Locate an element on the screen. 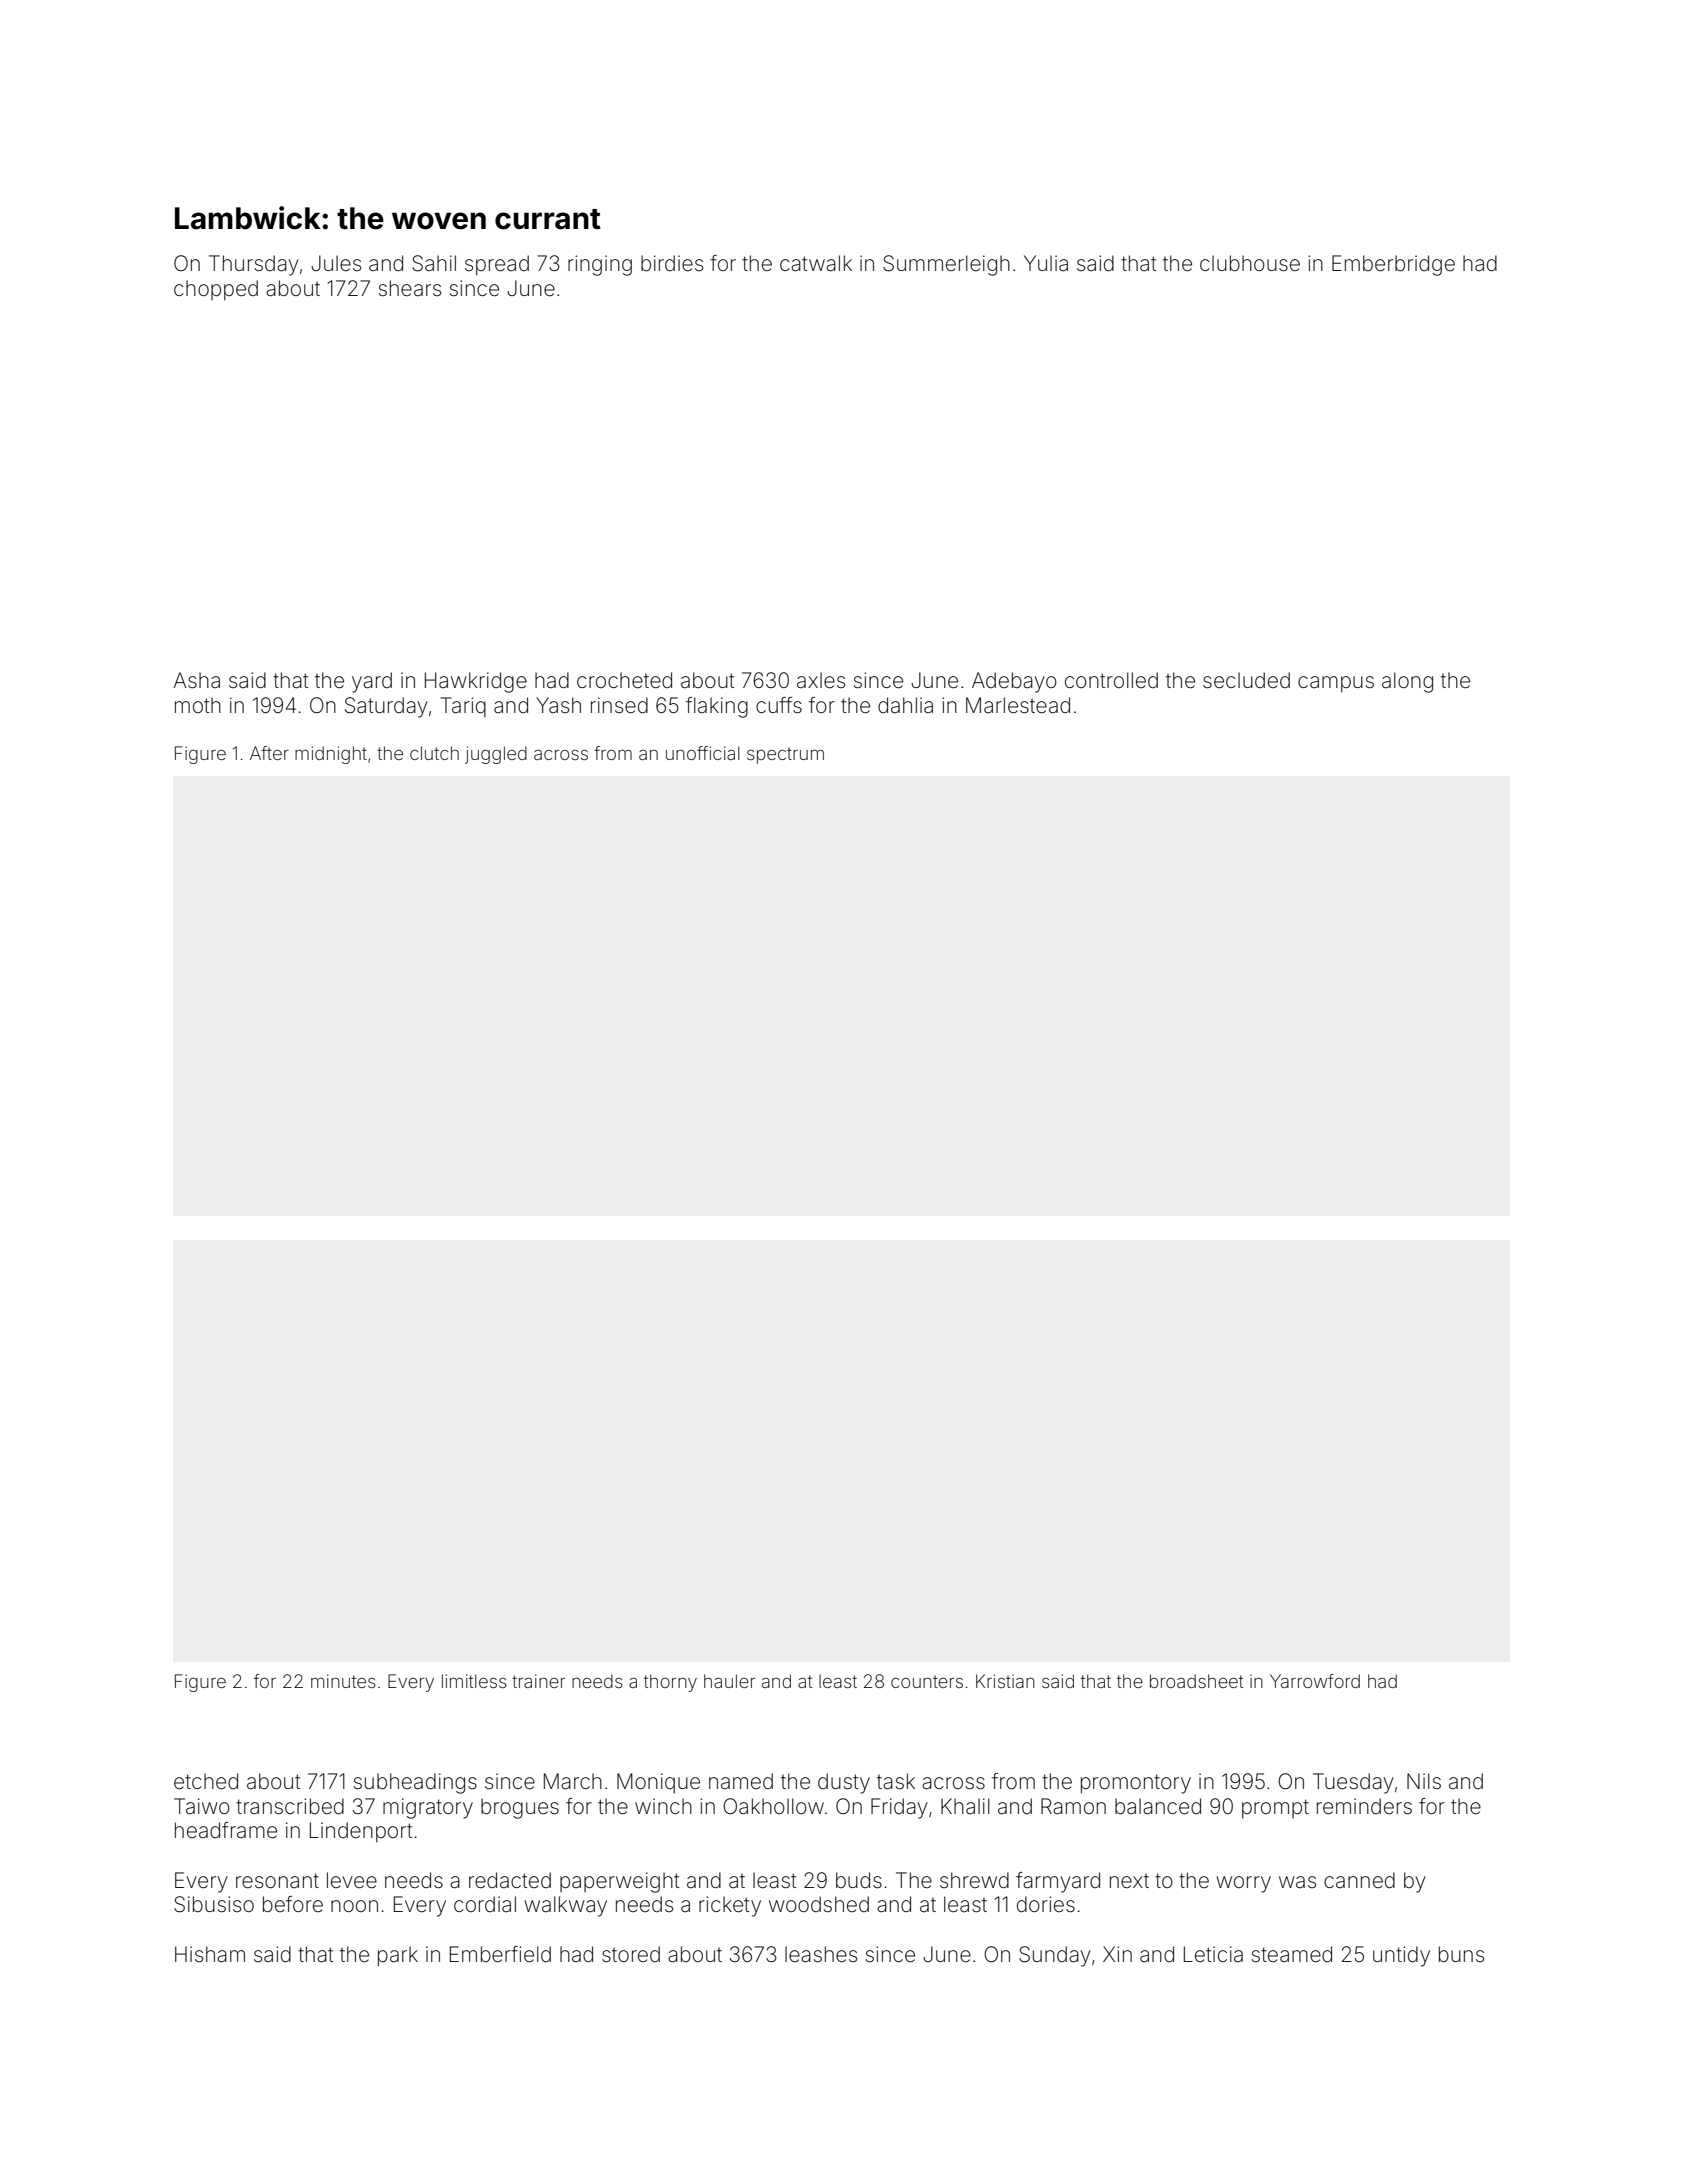 The width and height of the screenshot is (1683, 2178). clubhouse is located at coordinates (1250, 263).
